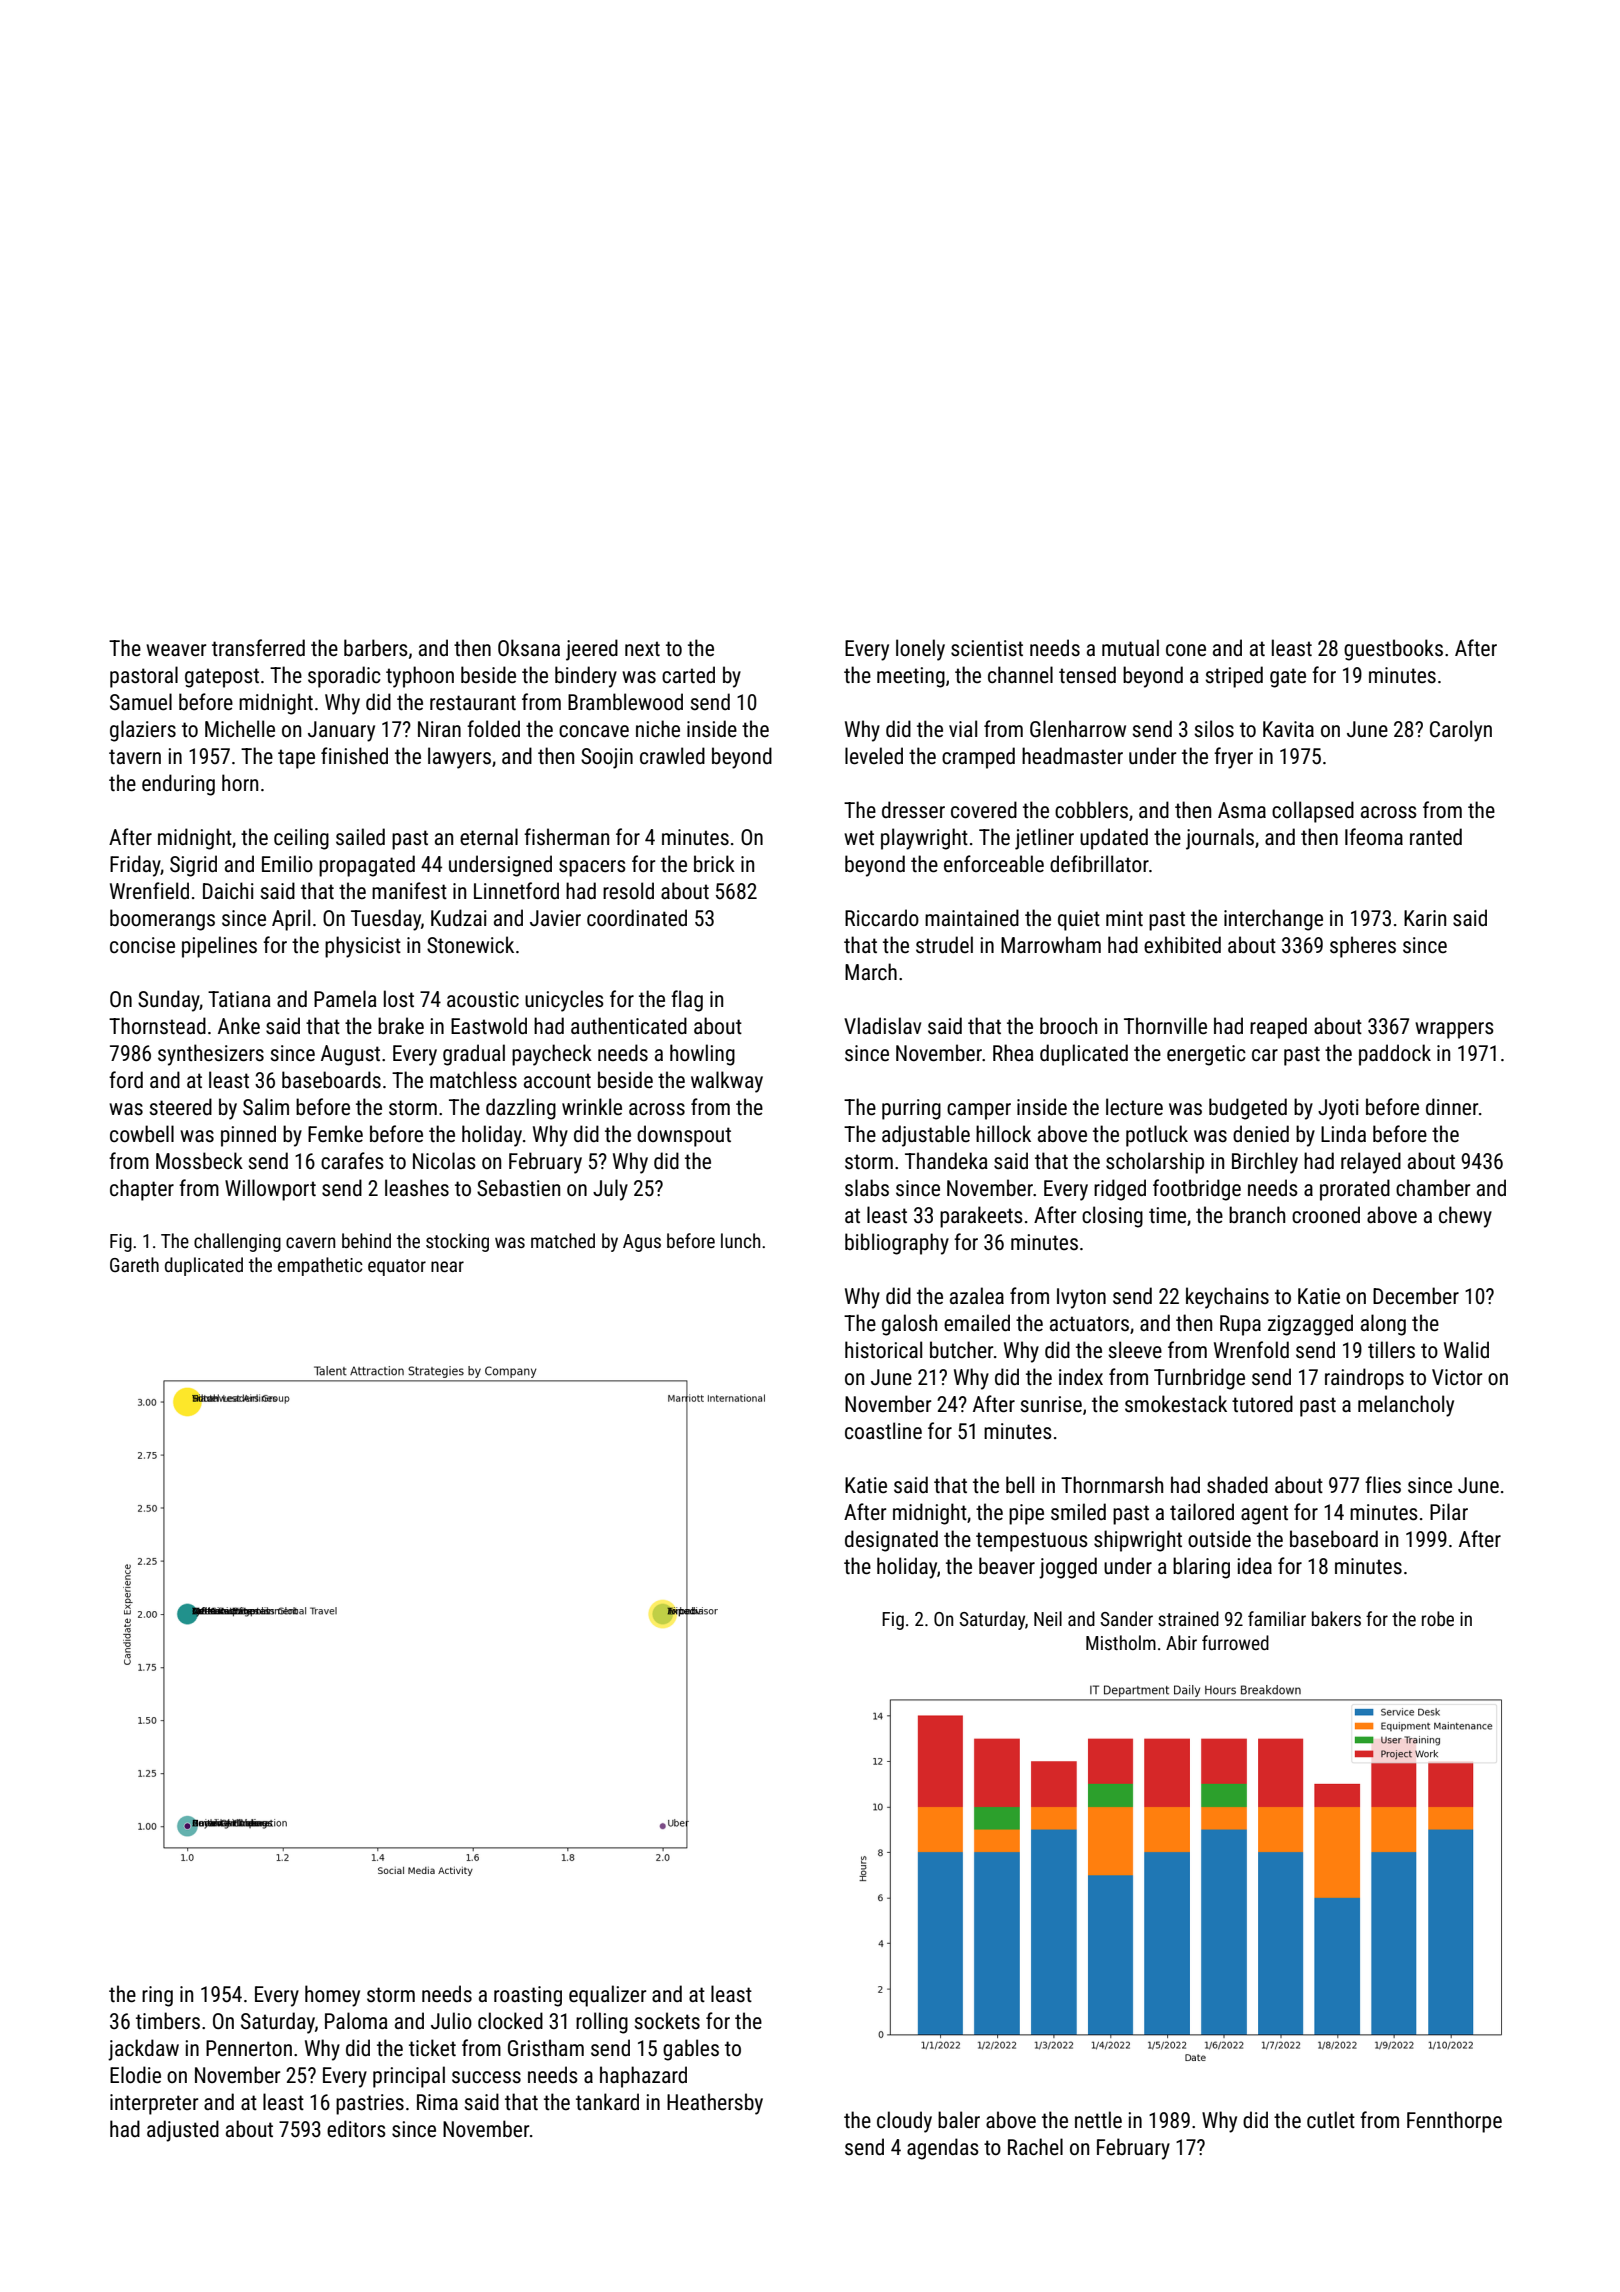  Describe the element at coordinates (1048, 1618) in the document. I see `Neil` at that location.
